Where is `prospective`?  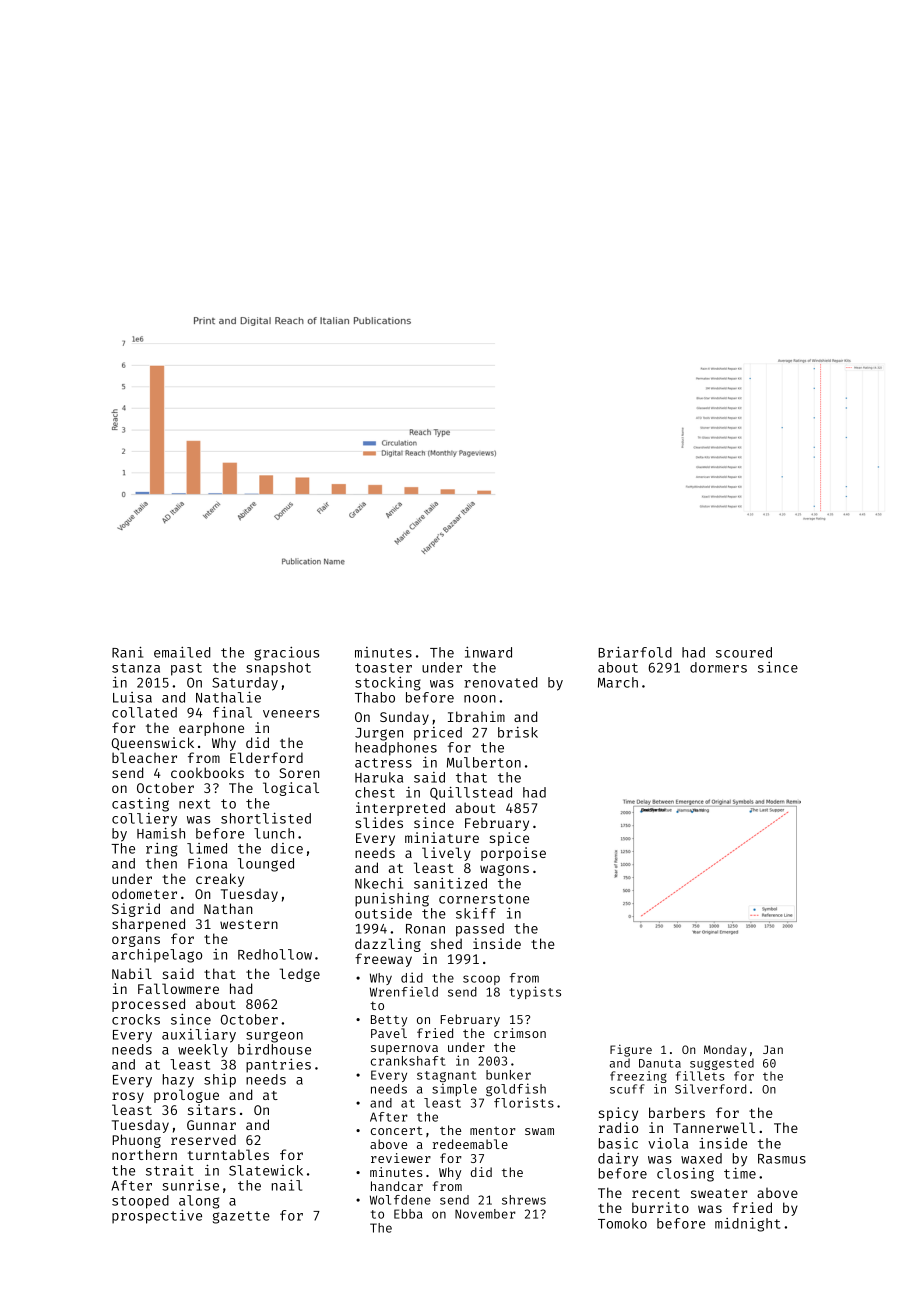
prospective is located at coordinates (157, 1217).
